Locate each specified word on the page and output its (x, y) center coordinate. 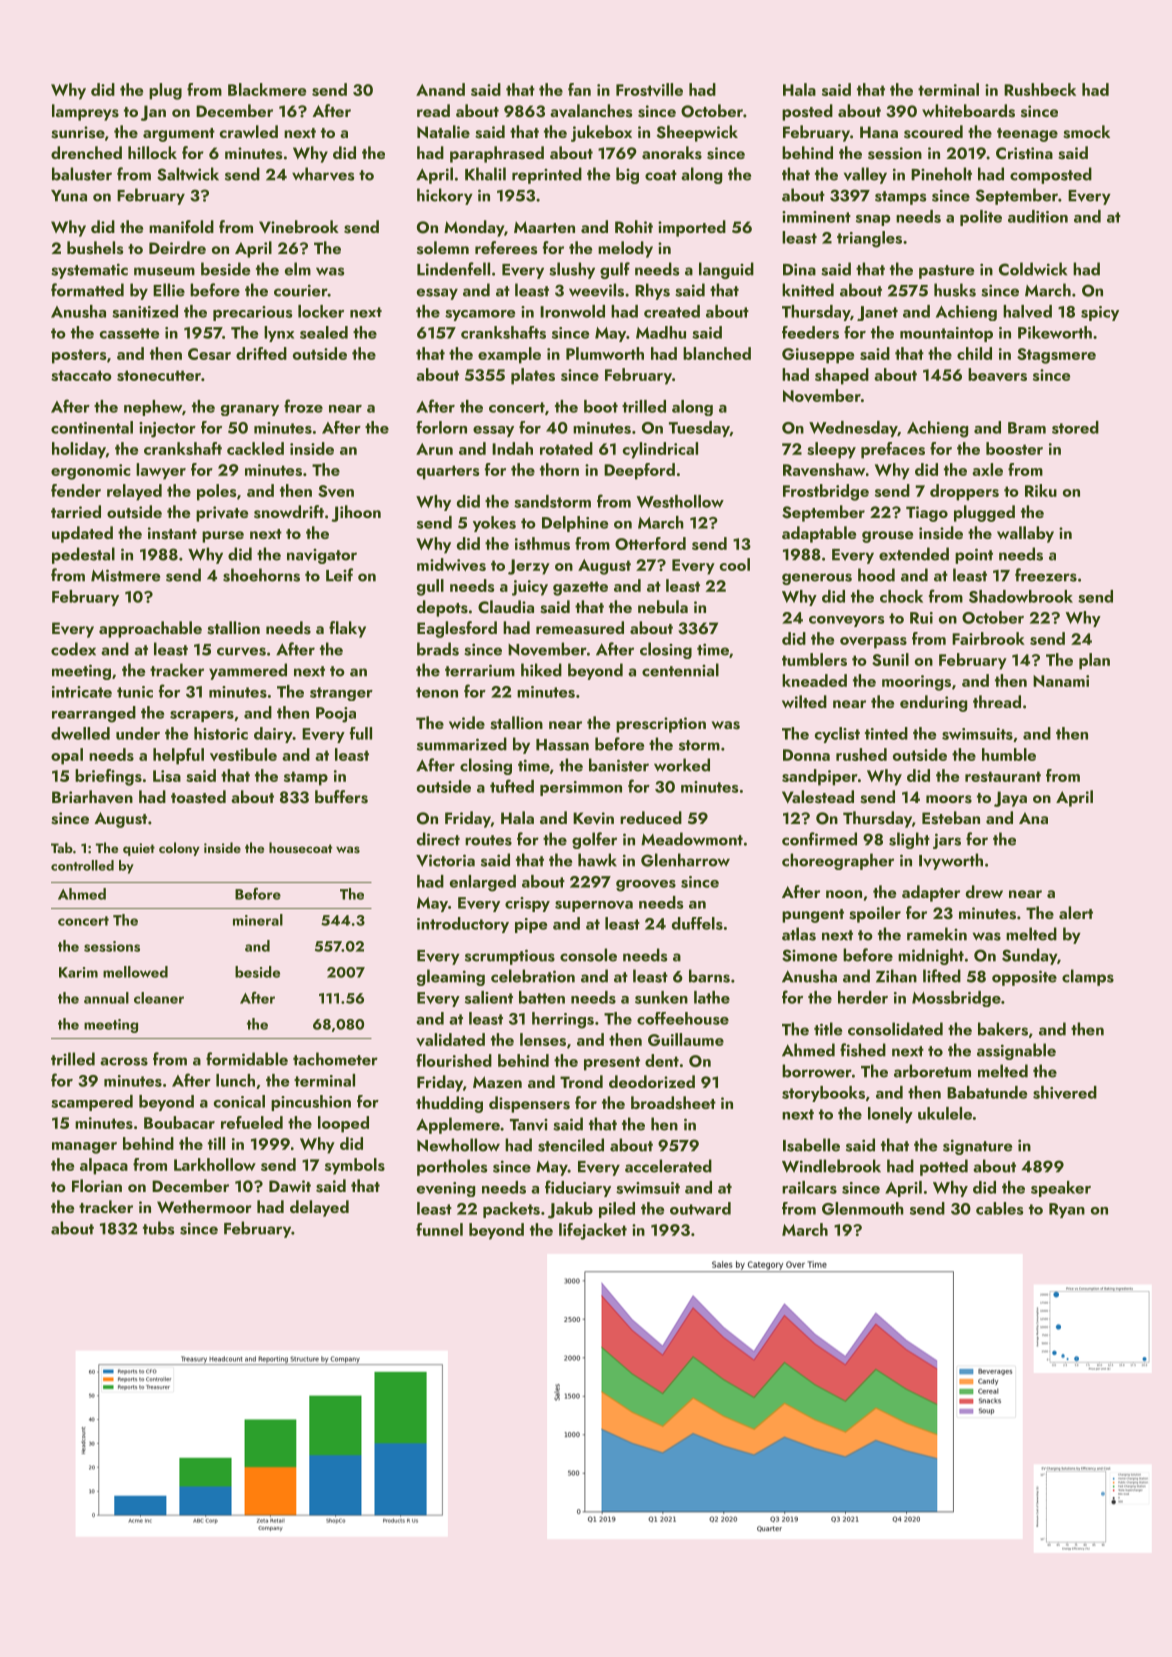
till (216, 1143)
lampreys (85, 112)
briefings (108, 777)
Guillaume (686, 1039)
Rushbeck (1040, 89)
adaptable (819, 534)
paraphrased (497, 154)
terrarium (480, 670)
